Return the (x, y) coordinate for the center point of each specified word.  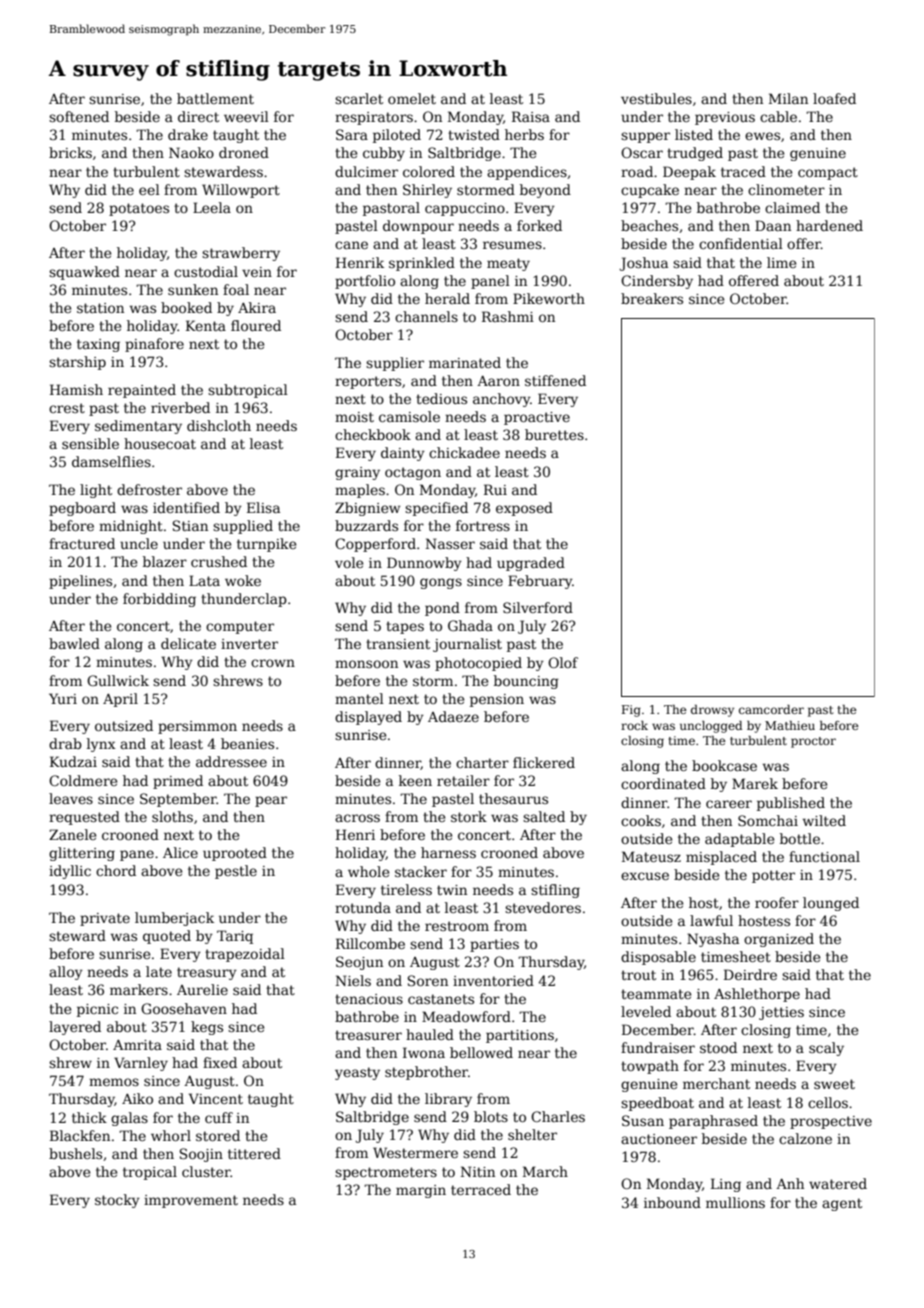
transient (398, 644)
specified (436, 509)
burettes (554, 434)
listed (694, 134)
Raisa (531, 116)
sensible (90, 443)
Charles (558, 1116)
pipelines (80, 582)
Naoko (191, 152)
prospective (831, 1122)
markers (139, 989)
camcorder (771, 709)
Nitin (478, 1171)
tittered (254, 1153)
